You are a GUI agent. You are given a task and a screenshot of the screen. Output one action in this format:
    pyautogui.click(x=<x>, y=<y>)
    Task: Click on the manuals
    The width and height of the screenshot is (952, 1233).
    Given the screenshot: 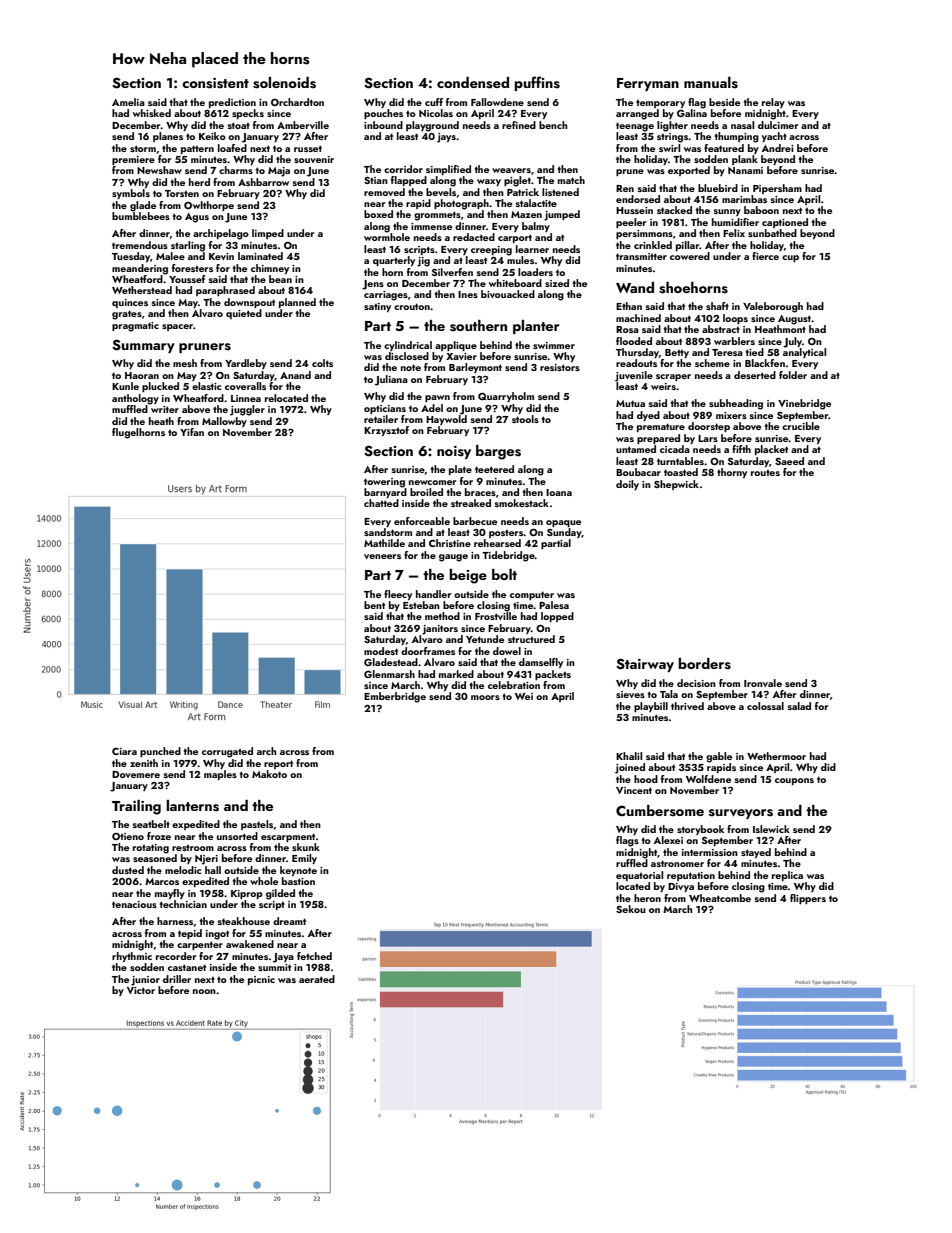 What is the action you would take?
    pyautogui.click(x=711, y=83)
